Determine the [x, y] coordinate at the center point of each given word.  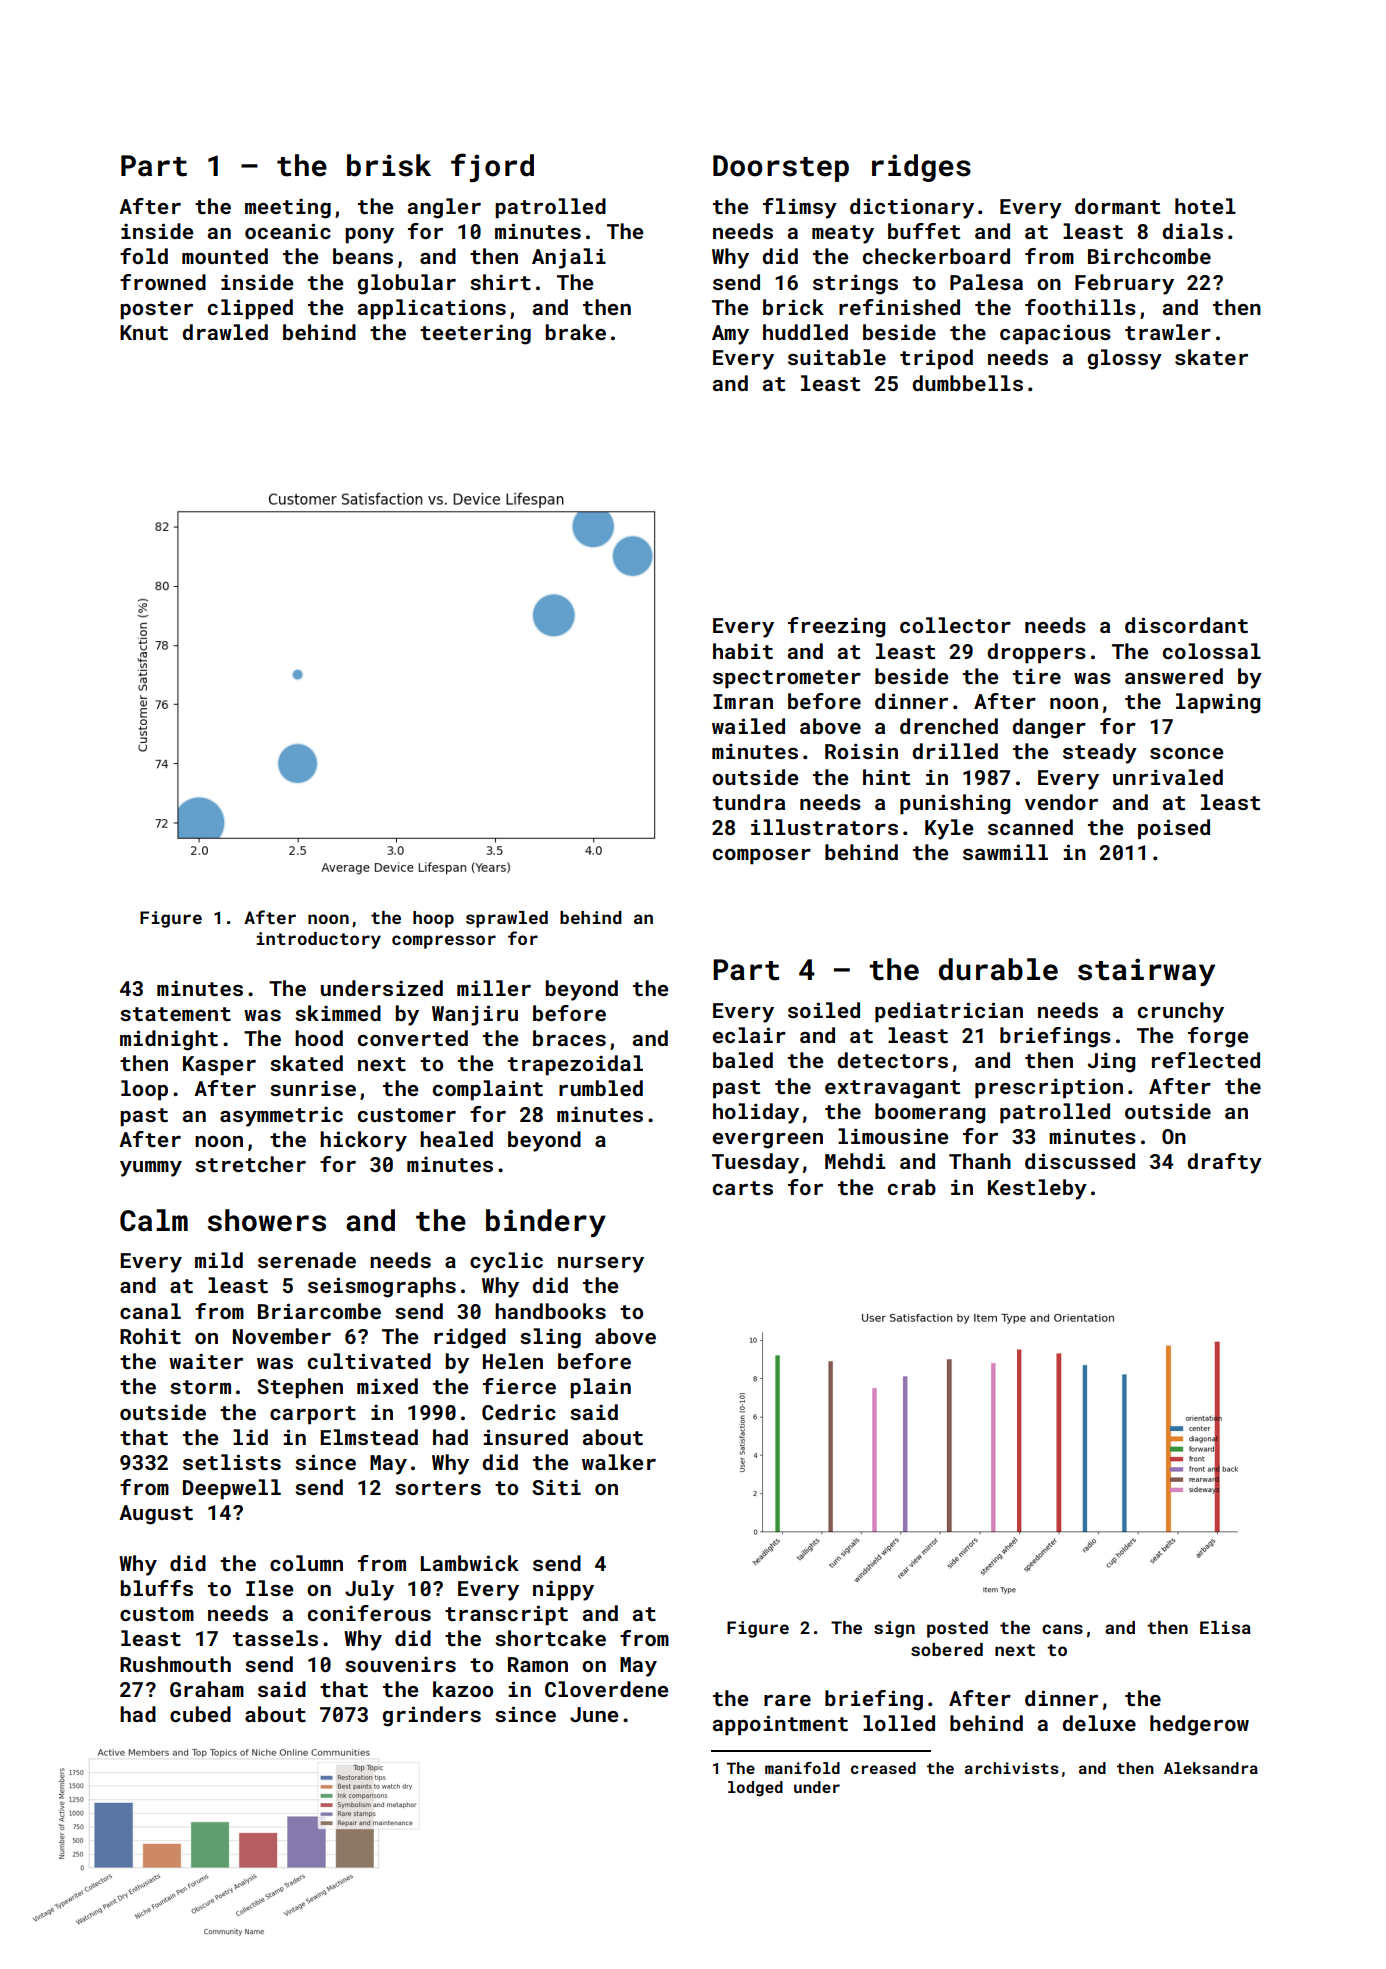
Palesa [986, 282]
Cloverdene [606, 1689]
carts [743, 1188]
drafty [1224, 1163]
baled [743, 1060]
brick [793, 307]
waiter [206, 1361]
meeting [288, 208]
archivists [1012, 1768]
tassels [275, 1638]
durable [998, 969]
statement [175, 1014]
